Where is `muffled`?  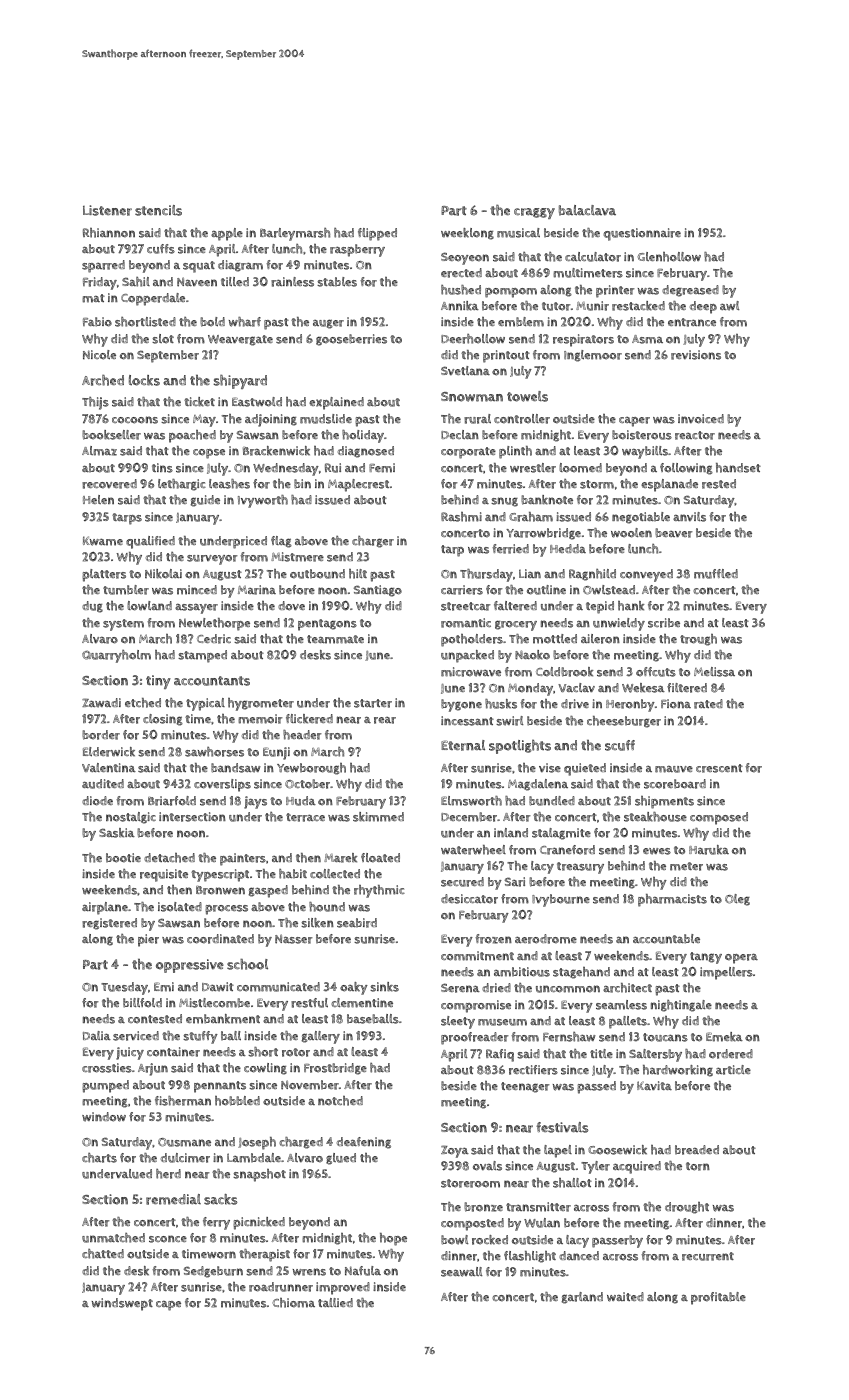
muffled is located at coordinates (716, 574).
